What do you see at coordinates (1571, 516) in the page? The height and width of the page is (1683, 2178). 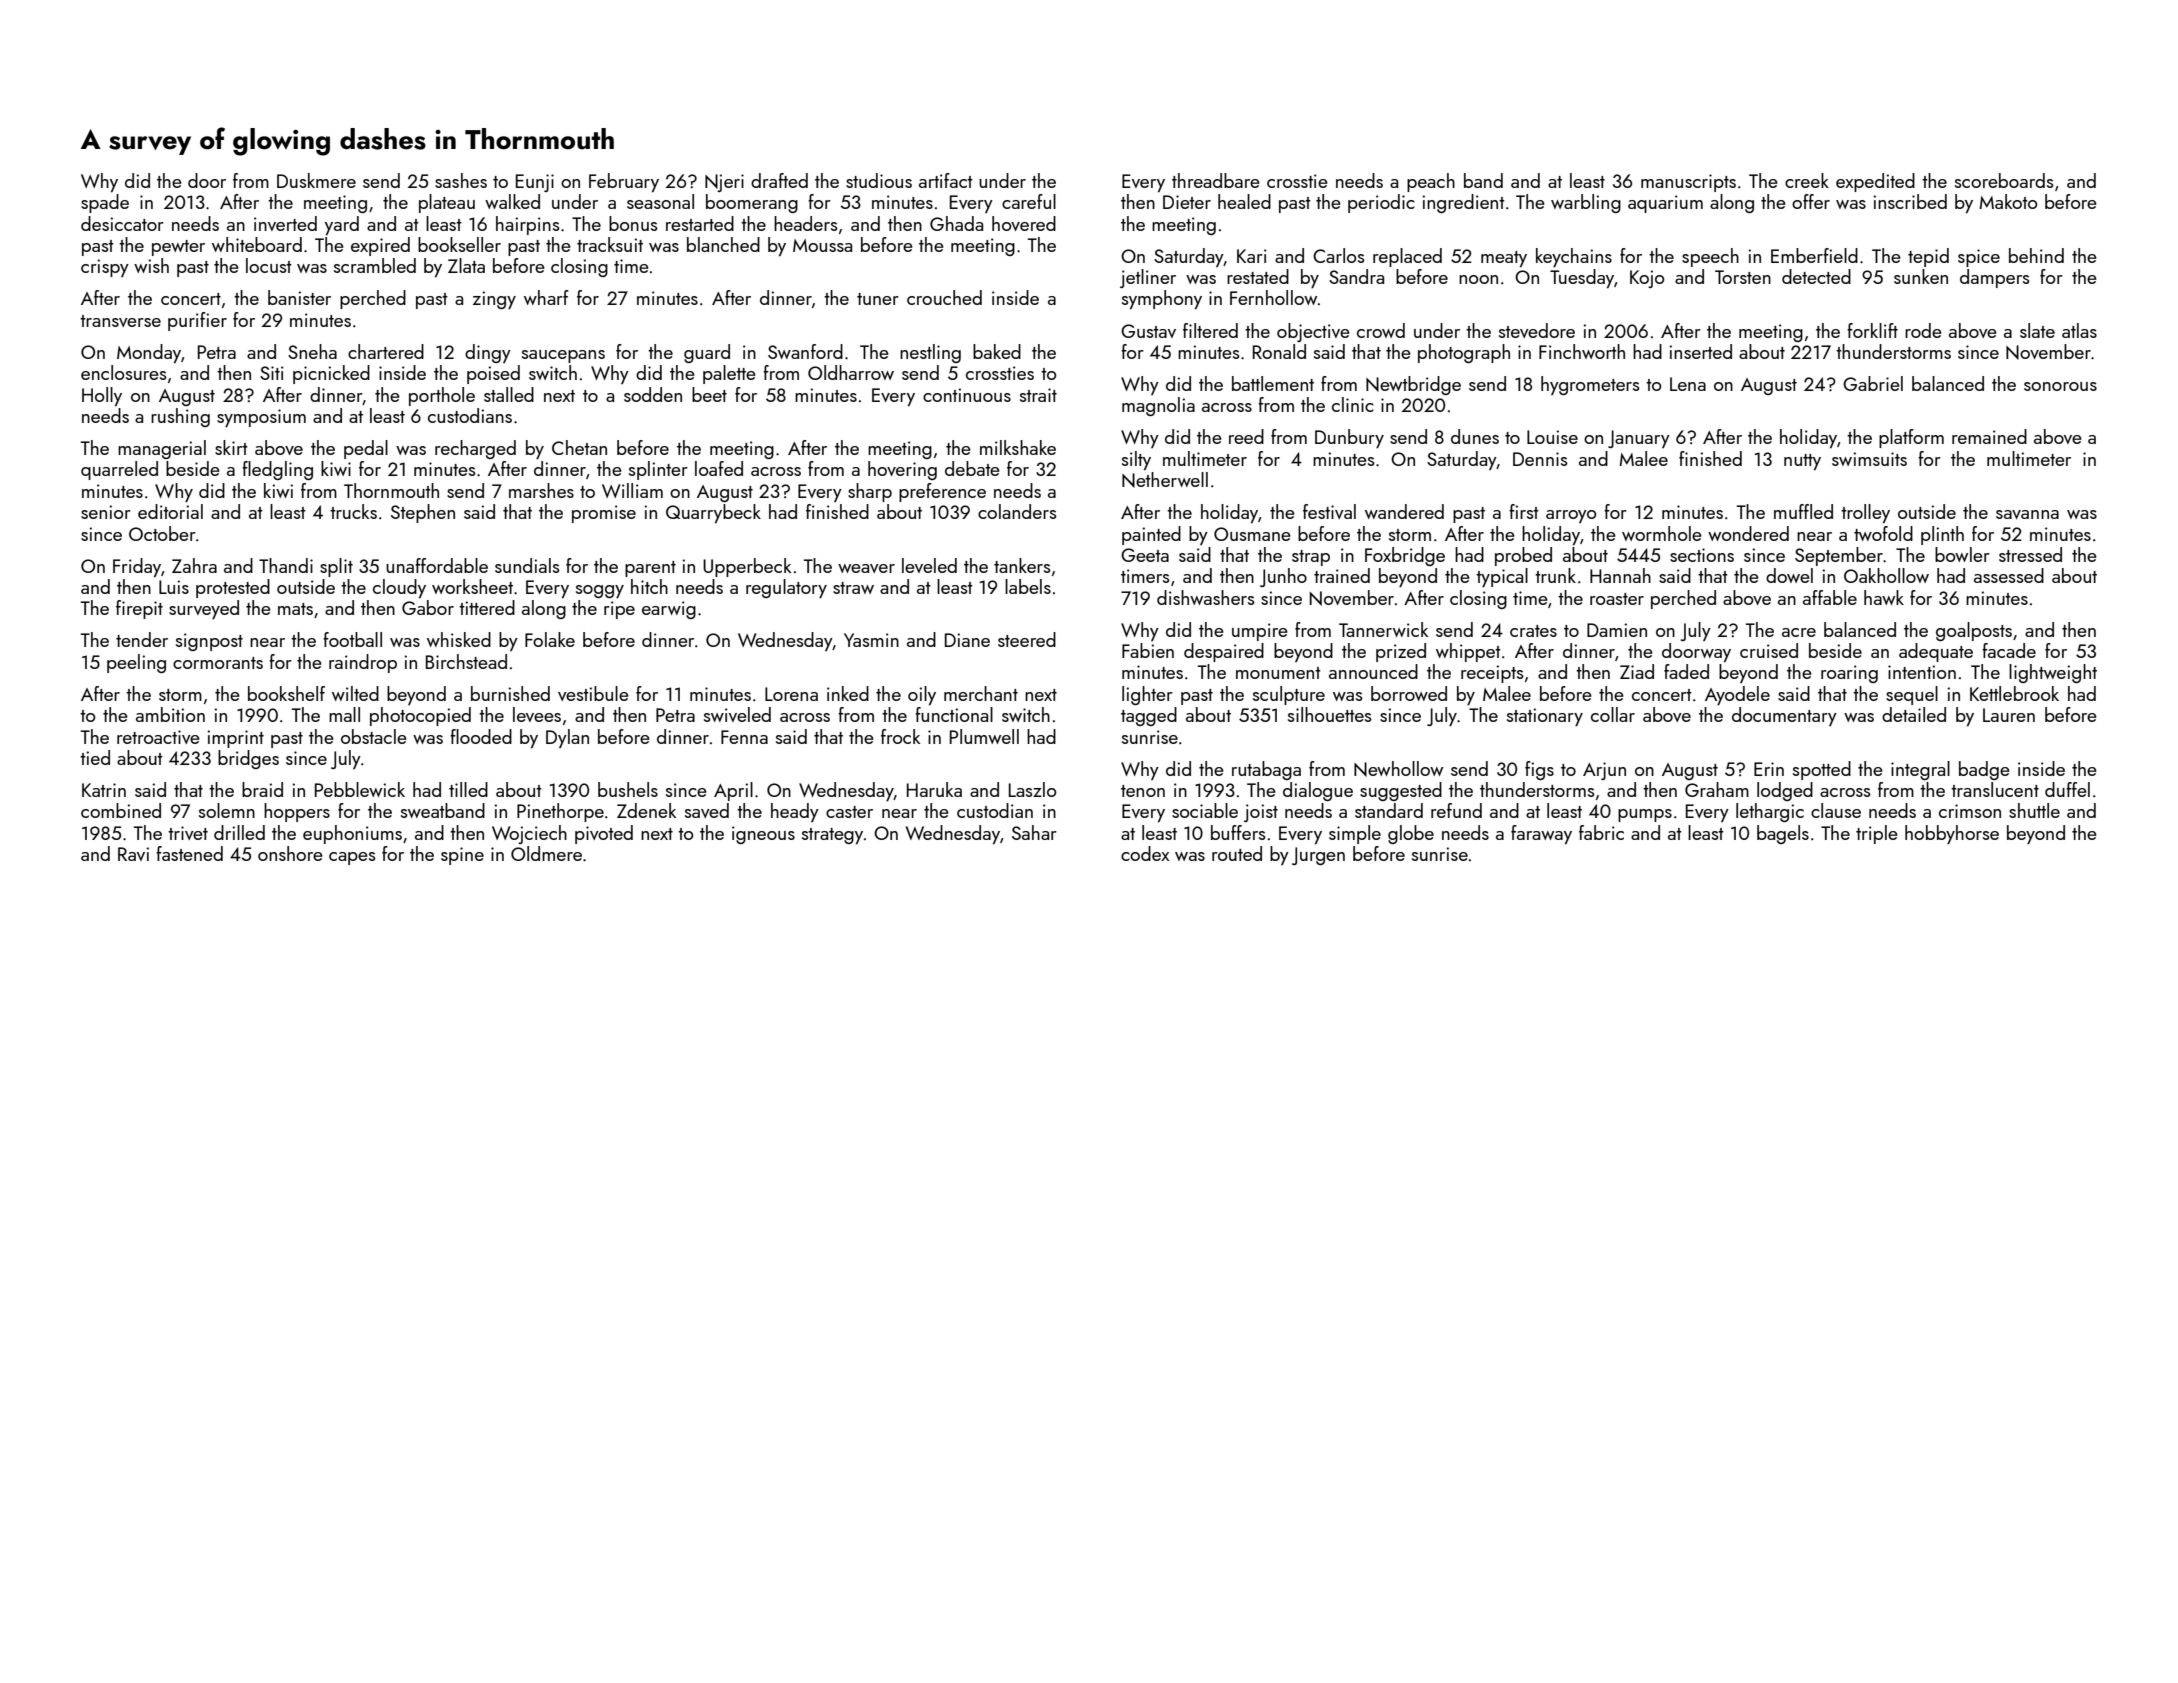 I see `arroyo` at bounding box center [1571, 516].
